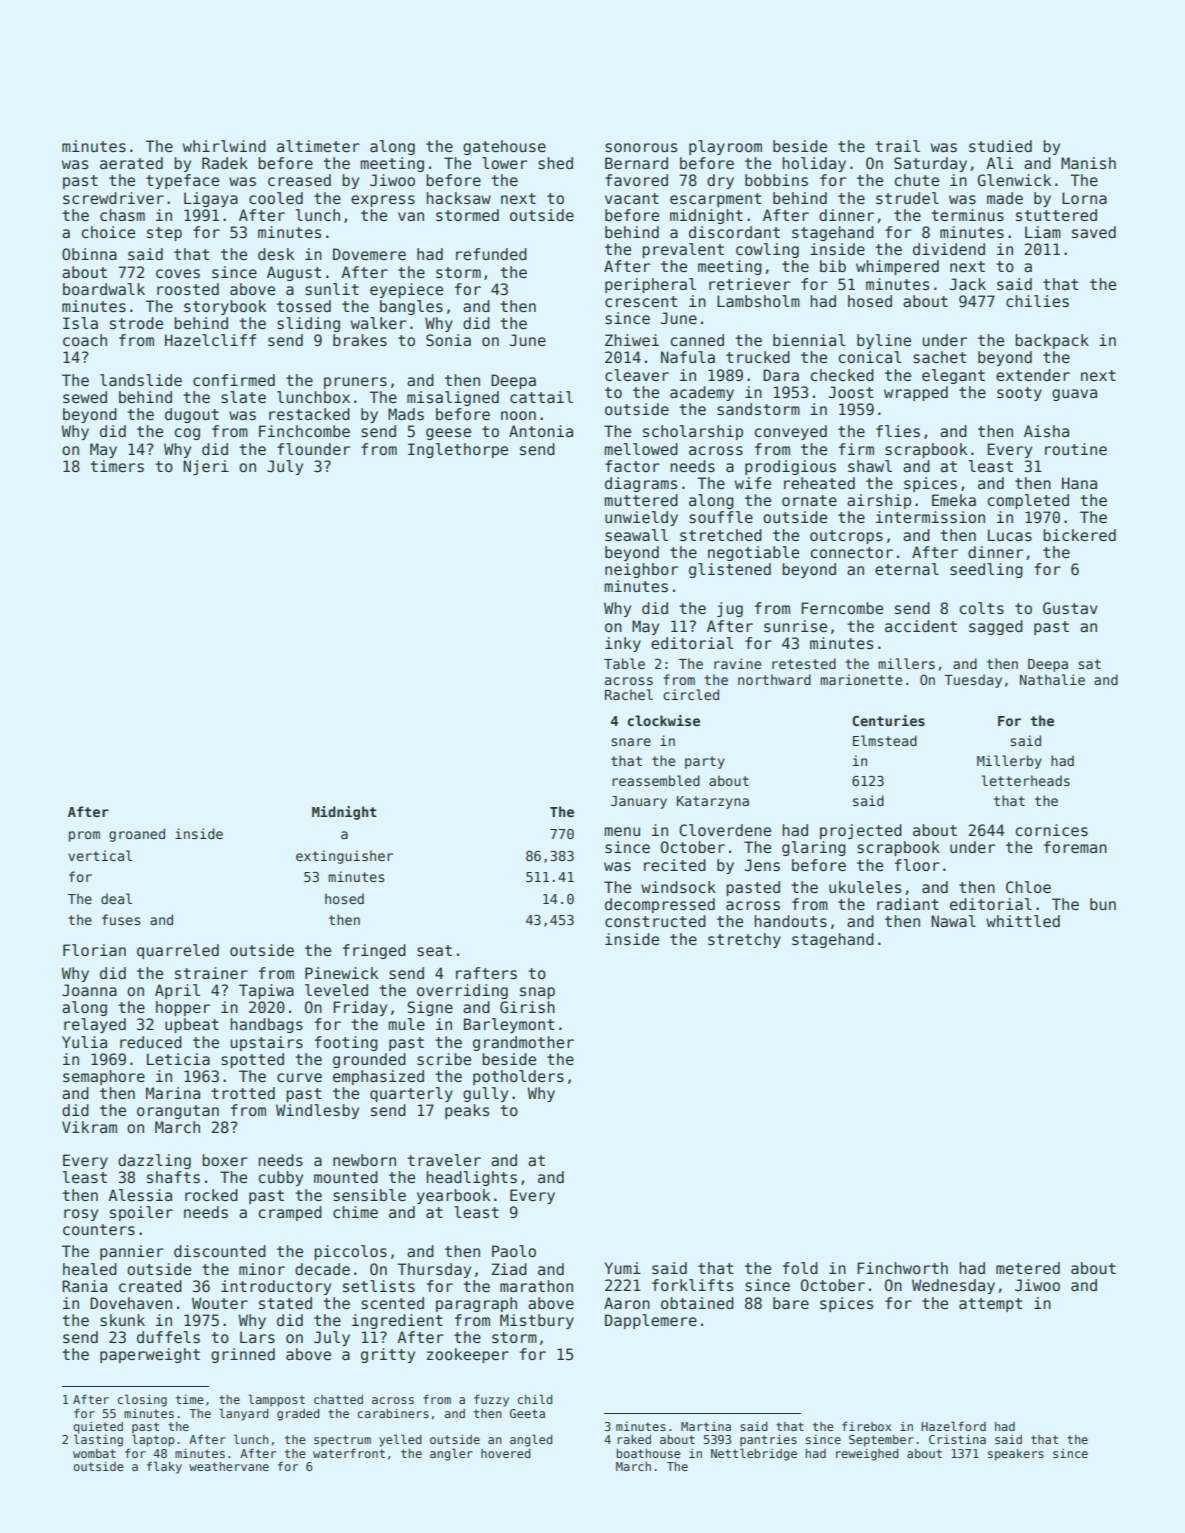  Describe the element at coordinates (725, 147) in the screenshot. I see `playroom` at that location.
